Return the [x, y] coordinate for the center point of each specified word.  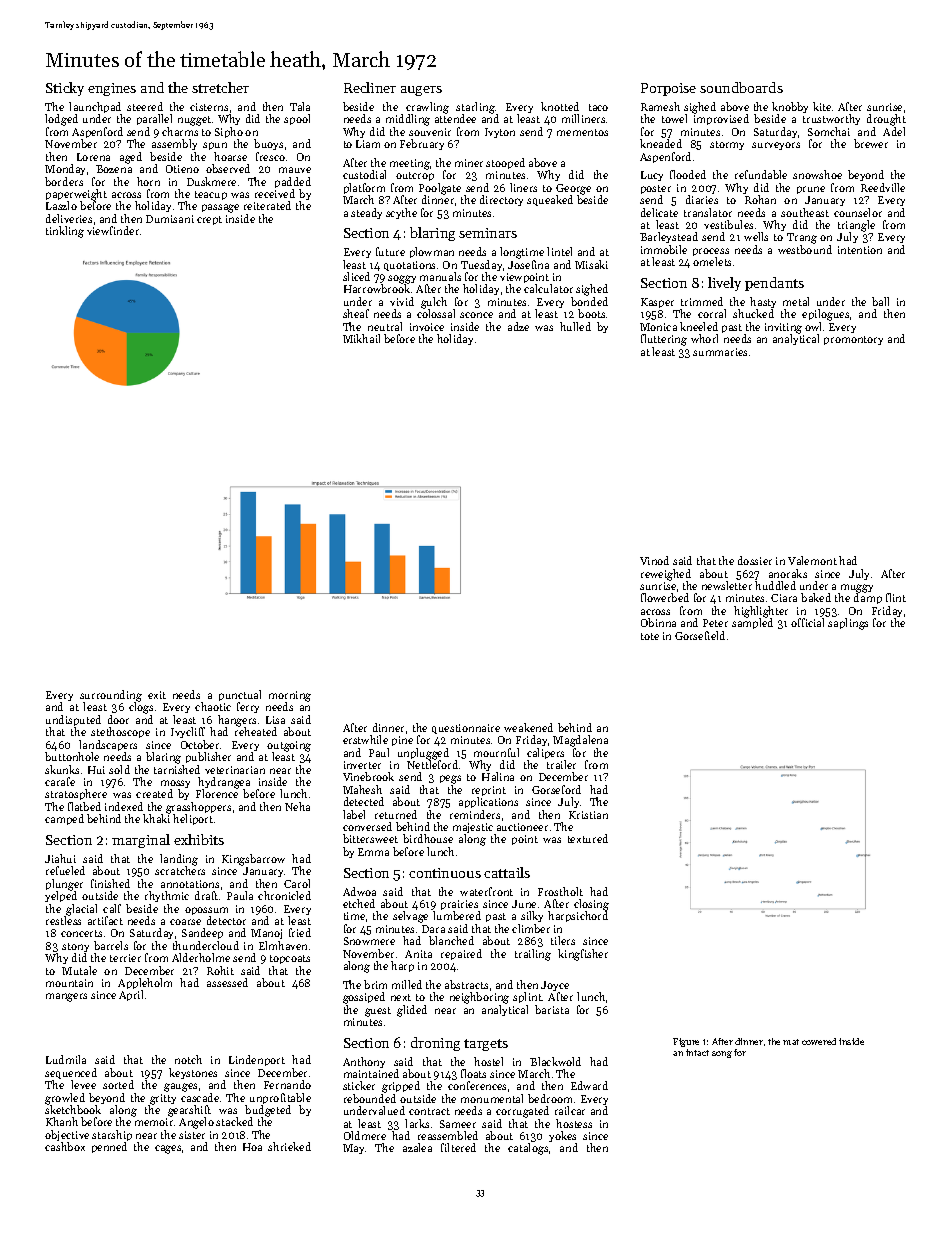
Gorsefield [700, 635]
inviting [783, 328]
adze [518, 326]
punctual [240, 696]
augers [421, 91]
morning [290, 697]
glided [412, 1011]
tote [650, 636]
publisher [208, 757]
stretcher [220, 87]
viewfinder [113, 230]
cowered [819, 1041]
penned [109, 1147]
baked [816, 597]
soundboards [741, 87]
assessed [227, 982]
